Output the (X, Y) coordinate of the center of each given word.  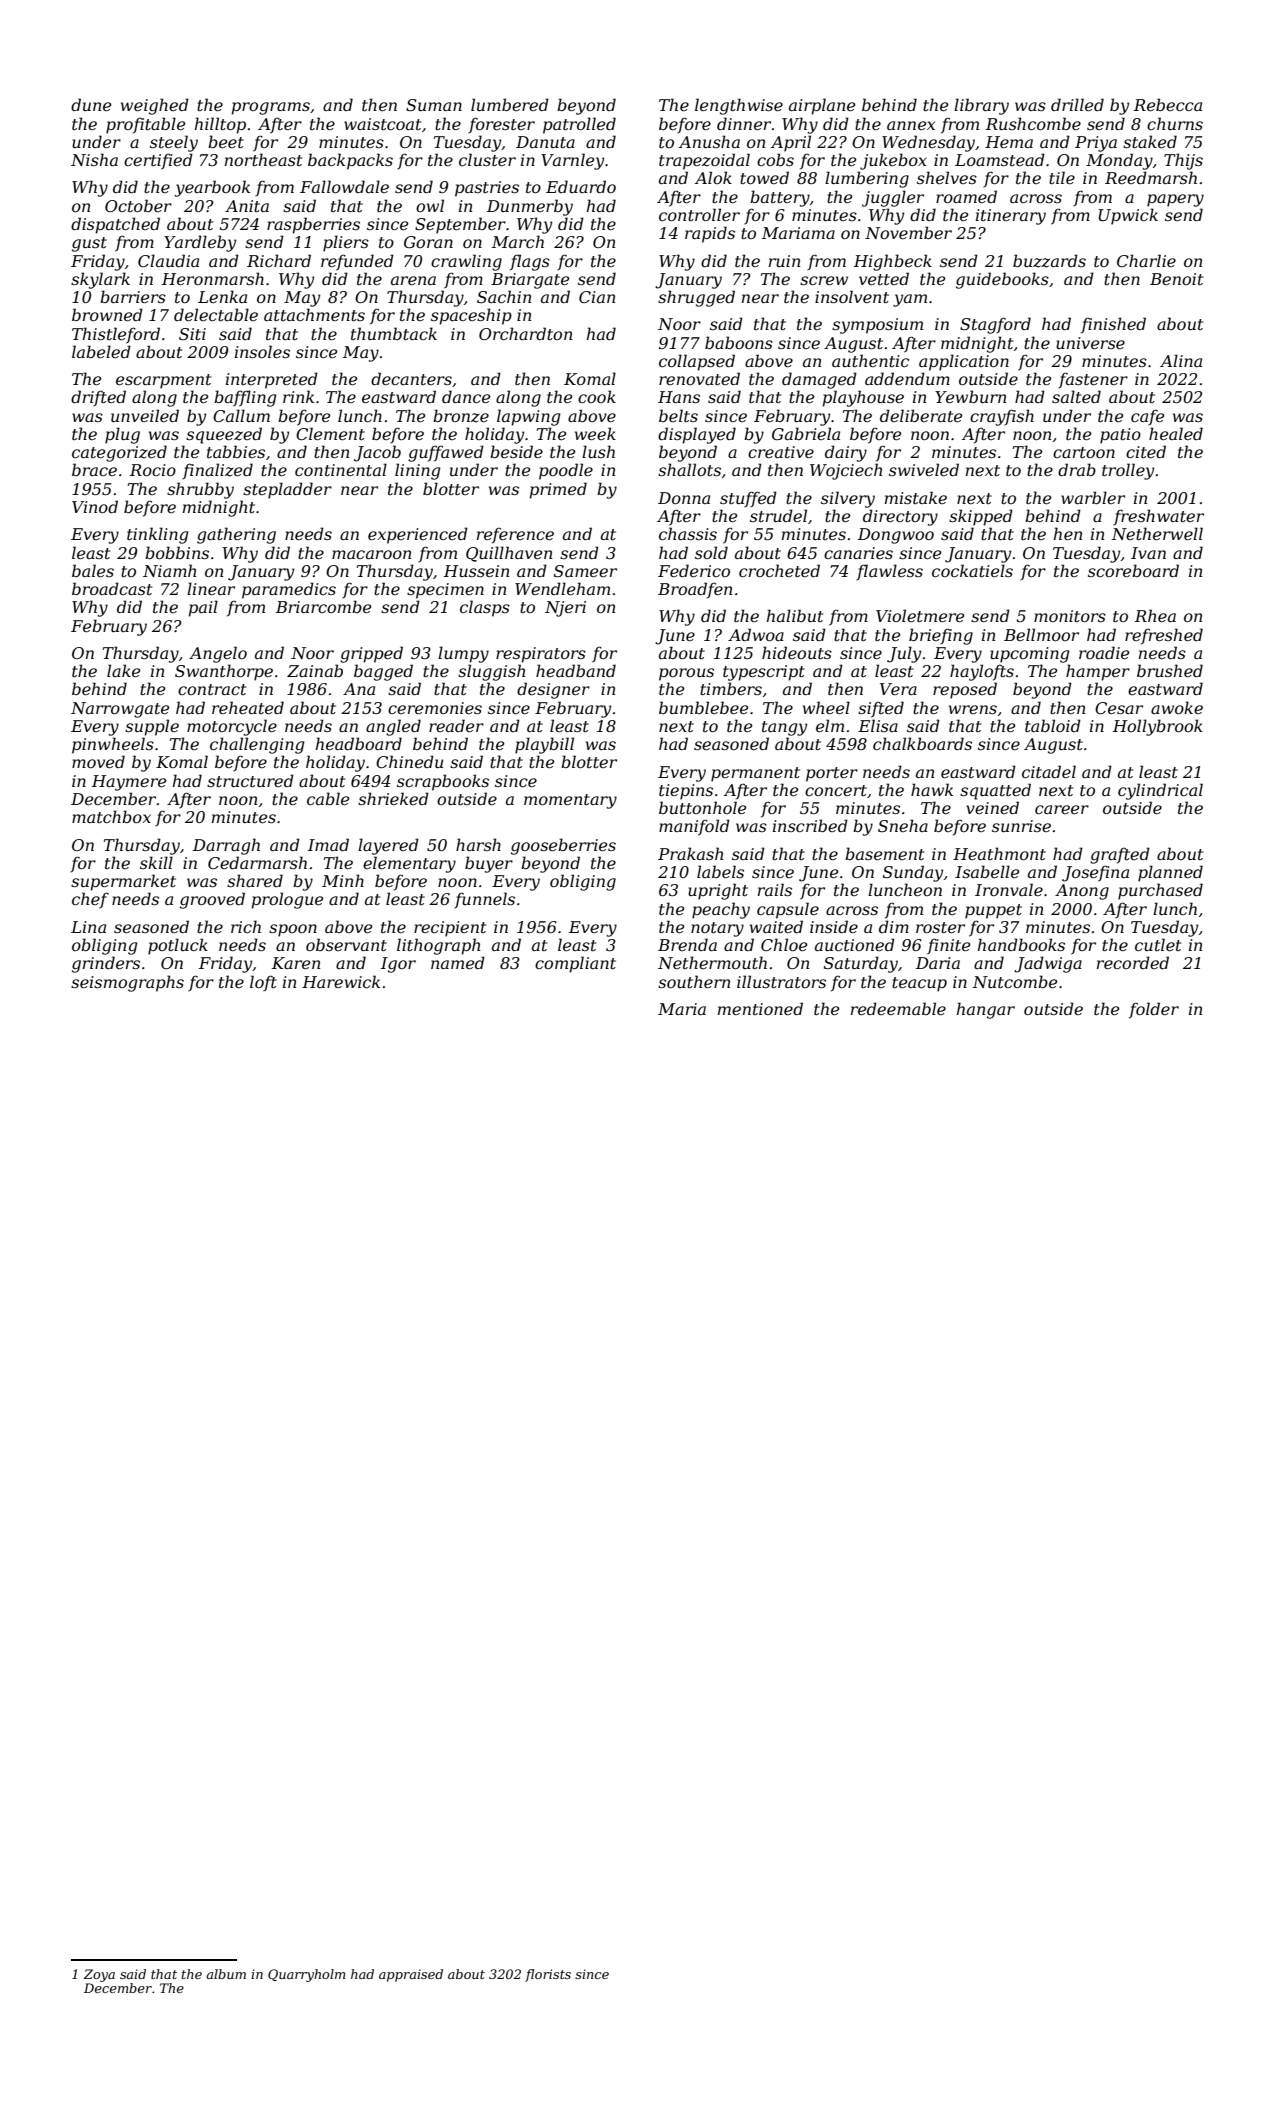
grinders (106, 964)
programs (271, 108)
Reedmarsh (1151, 177)
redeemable (898, 1008)
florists (548, 1975)
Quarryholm (306, 1975)
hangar (986, 1010)
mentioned (760, 1008)
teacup (919, 984)
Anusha (709, 141)
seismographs (127, 983)
